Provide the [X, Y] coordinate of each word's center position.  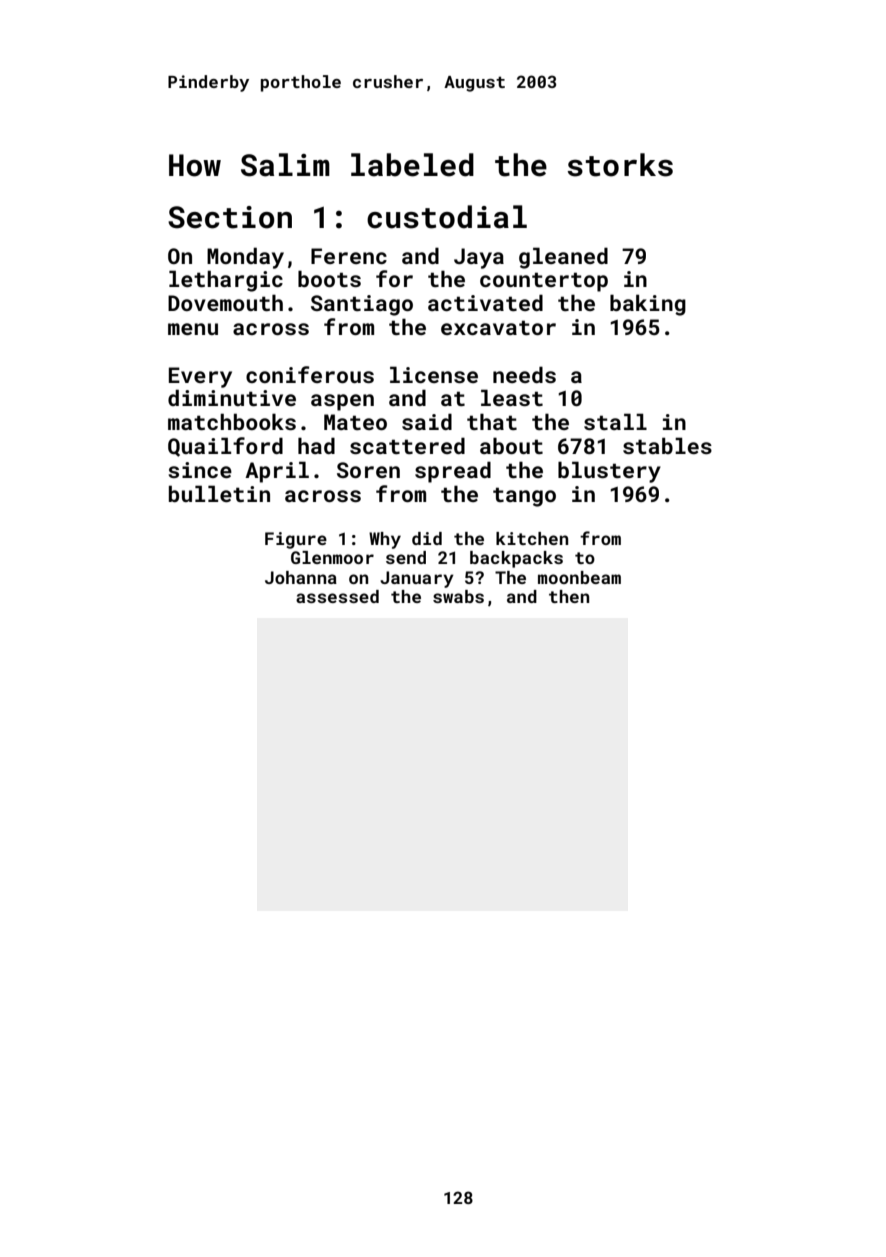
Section [230, 217]
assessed [337, 596]
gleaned [563, 258]
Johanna [301, 577]
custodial [447, 217]
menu [193, 329]
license [434, 374]
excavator [498, 327]
